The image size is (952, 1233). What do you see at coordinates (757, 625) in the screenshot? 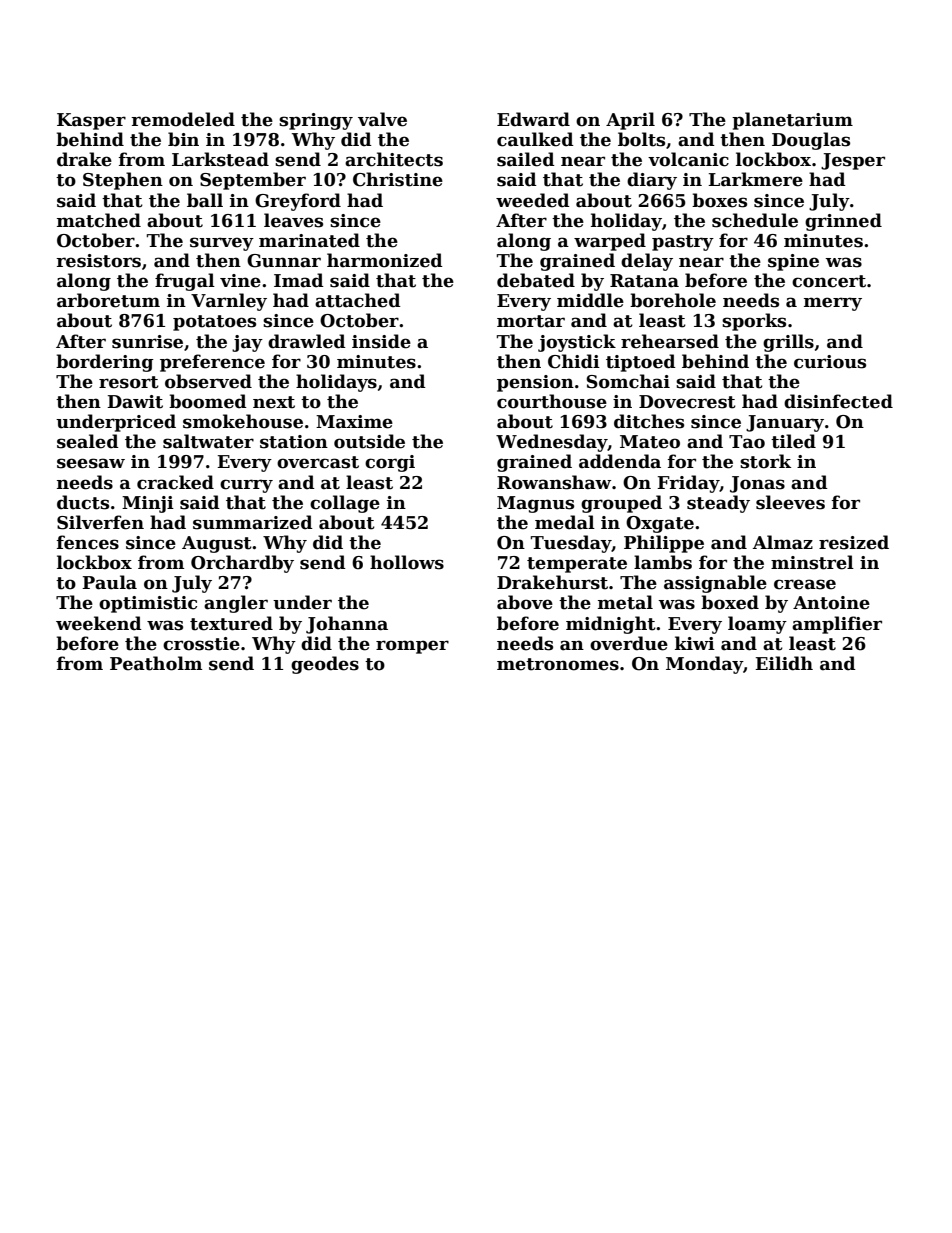
I see `loamy` at bounding box center [757, 625].
